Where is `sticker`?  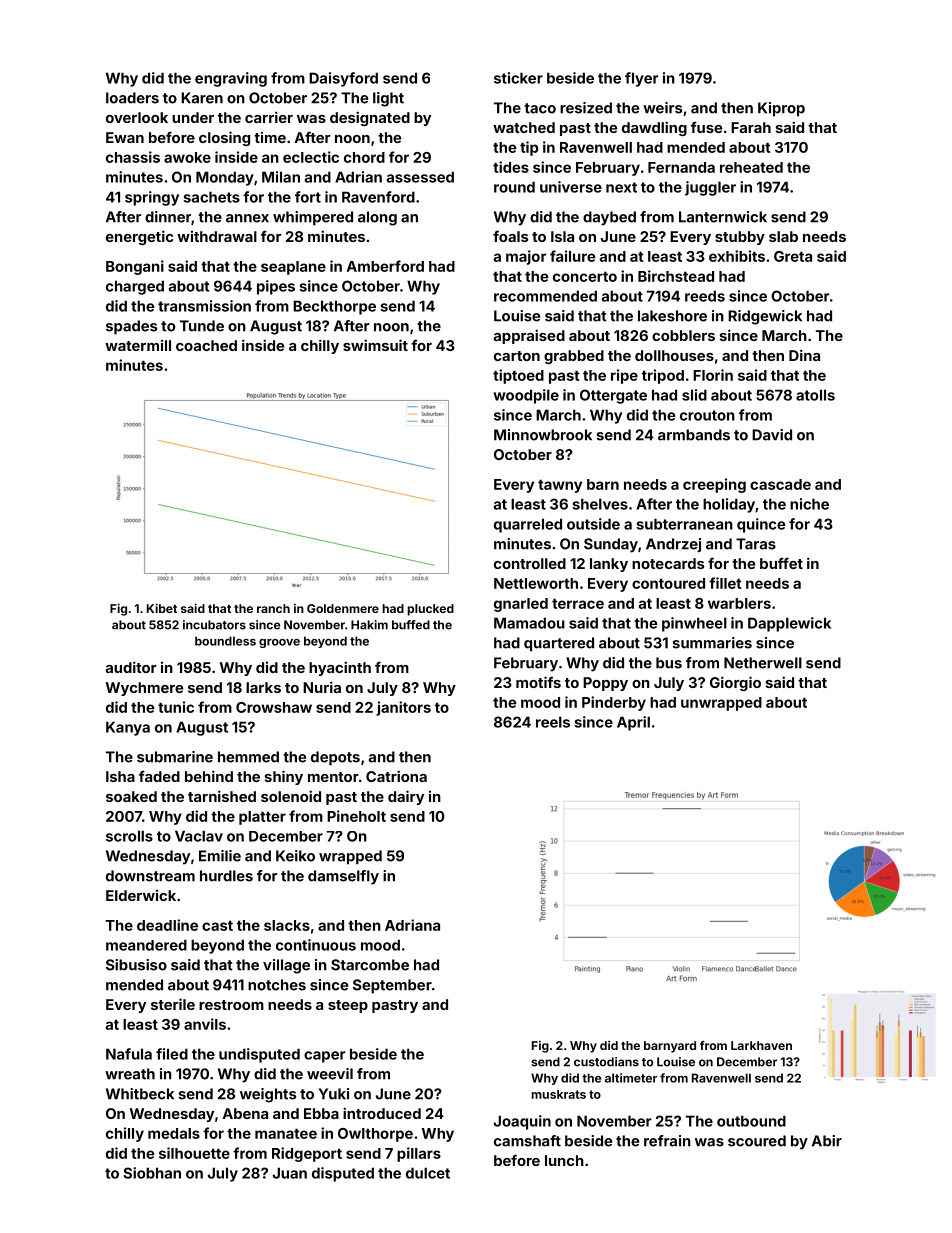
sticker is located at coordinates (518, 78).
